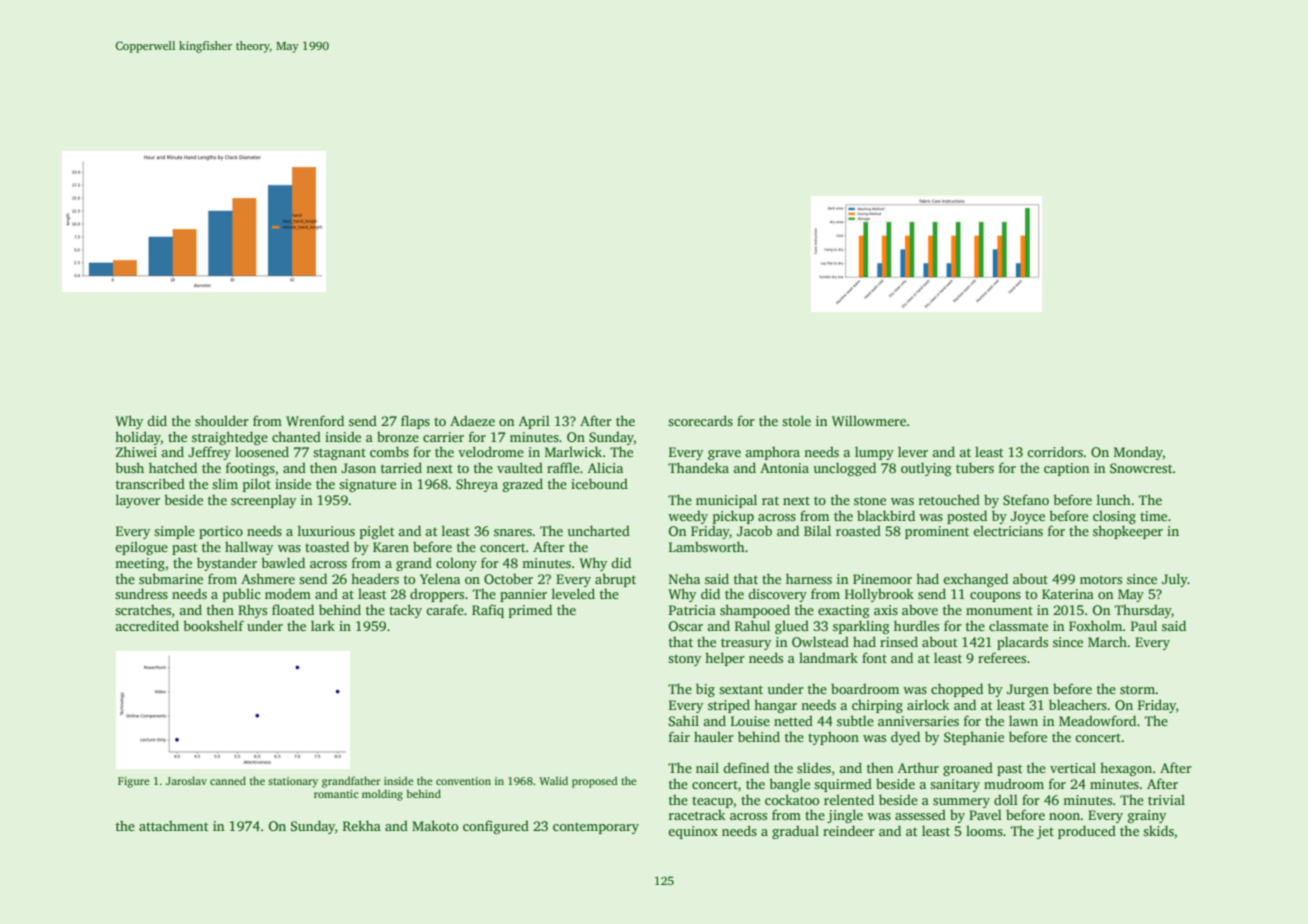  Describe the element at coordinates (391, 547) in the image. I see `Karen` at that location.
